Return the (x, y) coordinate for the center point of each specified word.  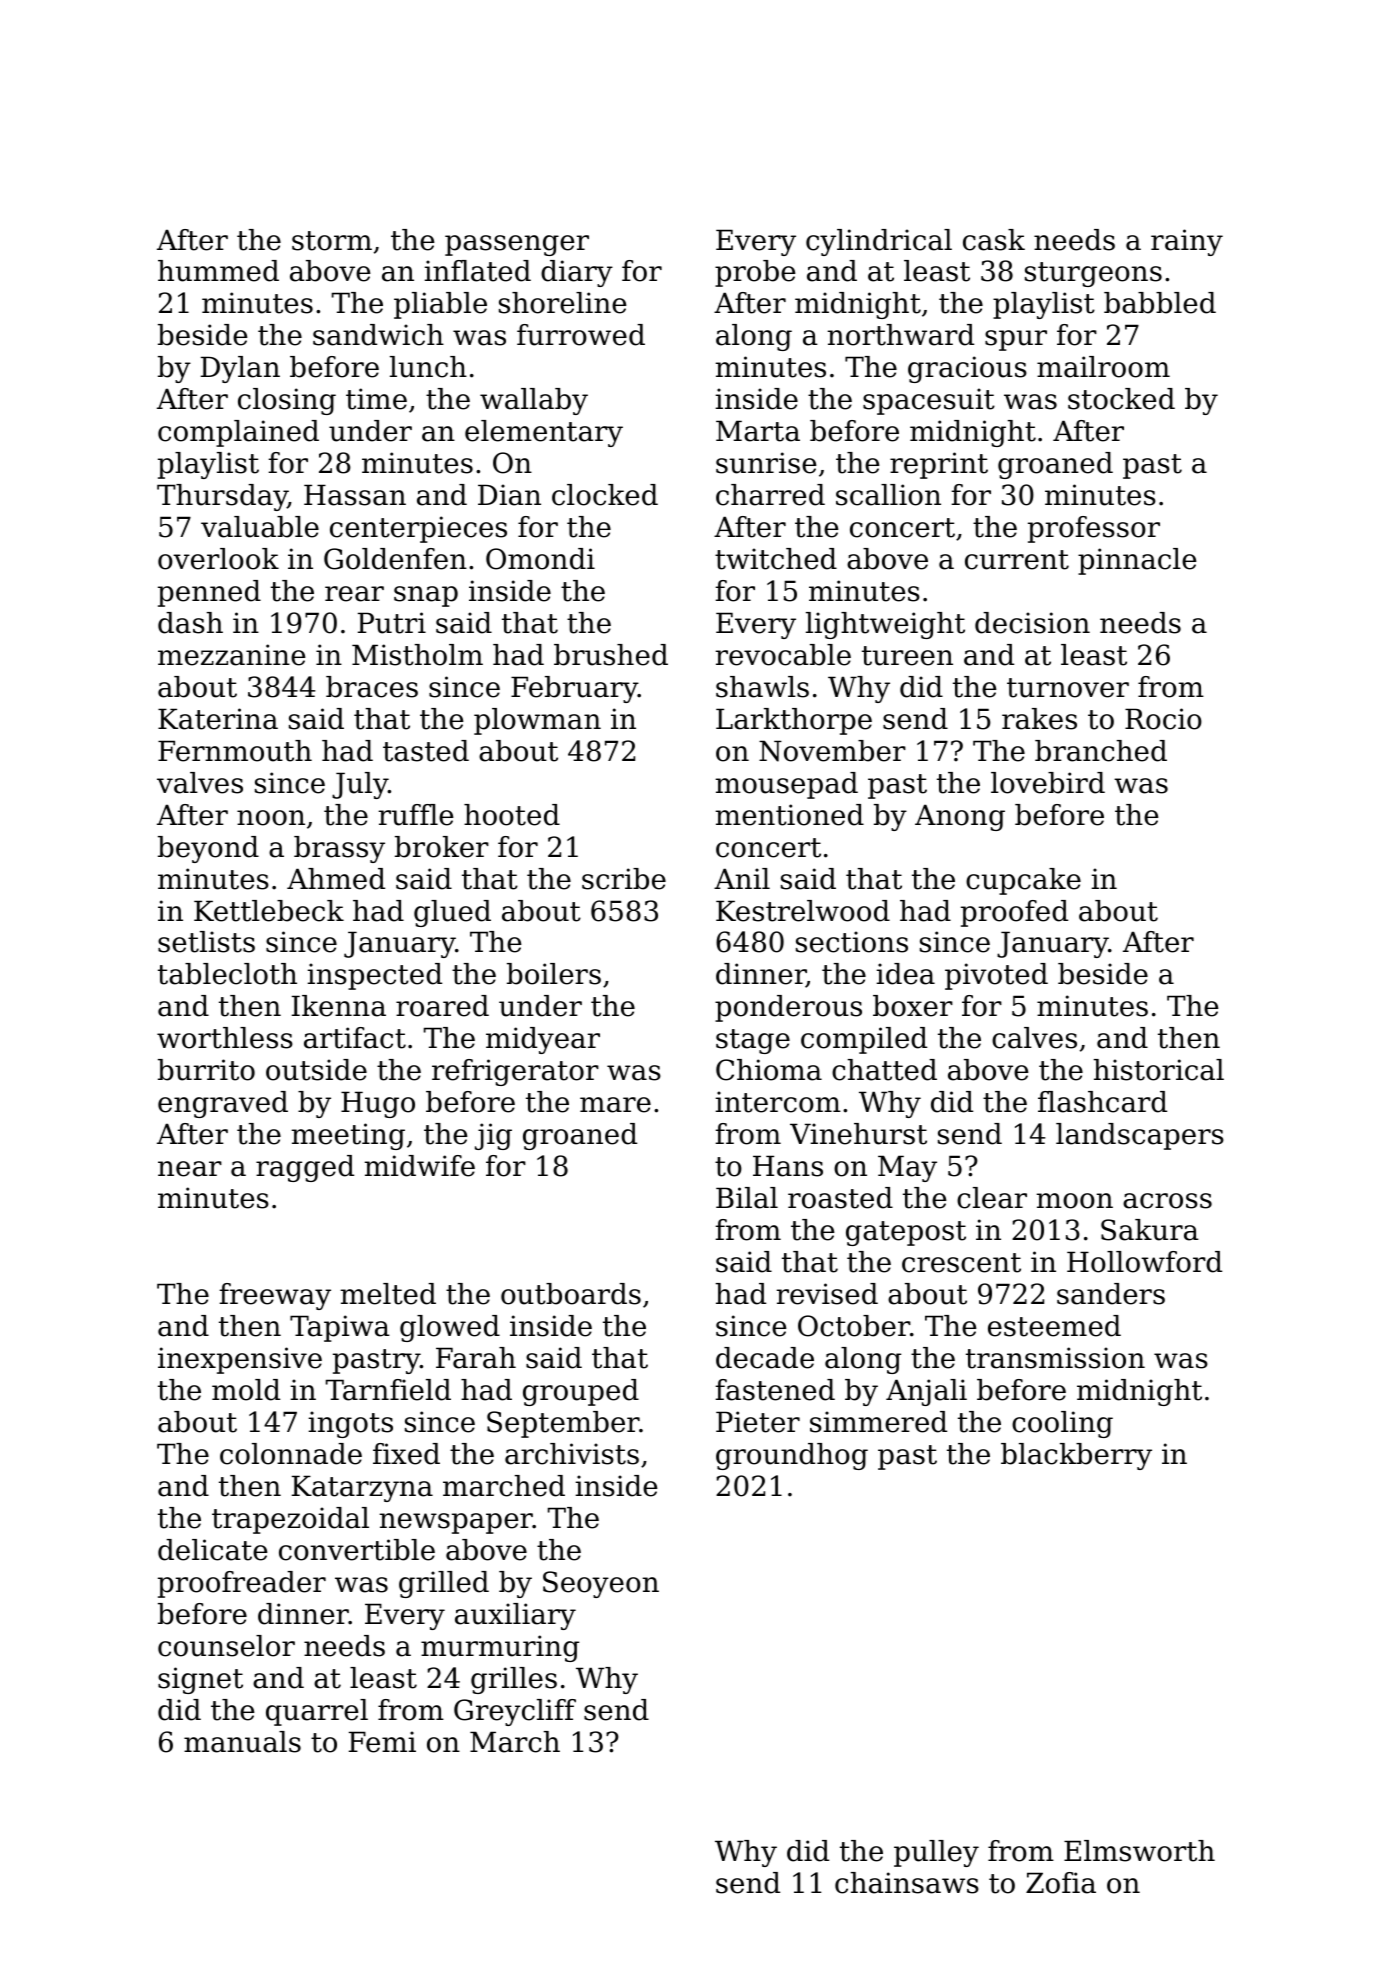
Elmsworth (1139, 1851)
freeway (275, 1296)
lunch (428, 367)
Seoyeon (601, 1584)
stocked (1121, 399)
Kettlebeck (269, 911)
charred (770, 495)
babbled (1160, 303)
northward (900, 335)
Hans (788, 1166)
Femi (382, 1742)
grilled (444, 1584)
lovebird (1048, 783)
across (1167, 1201)
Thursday (222, 497)
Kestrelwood (803, 911)
